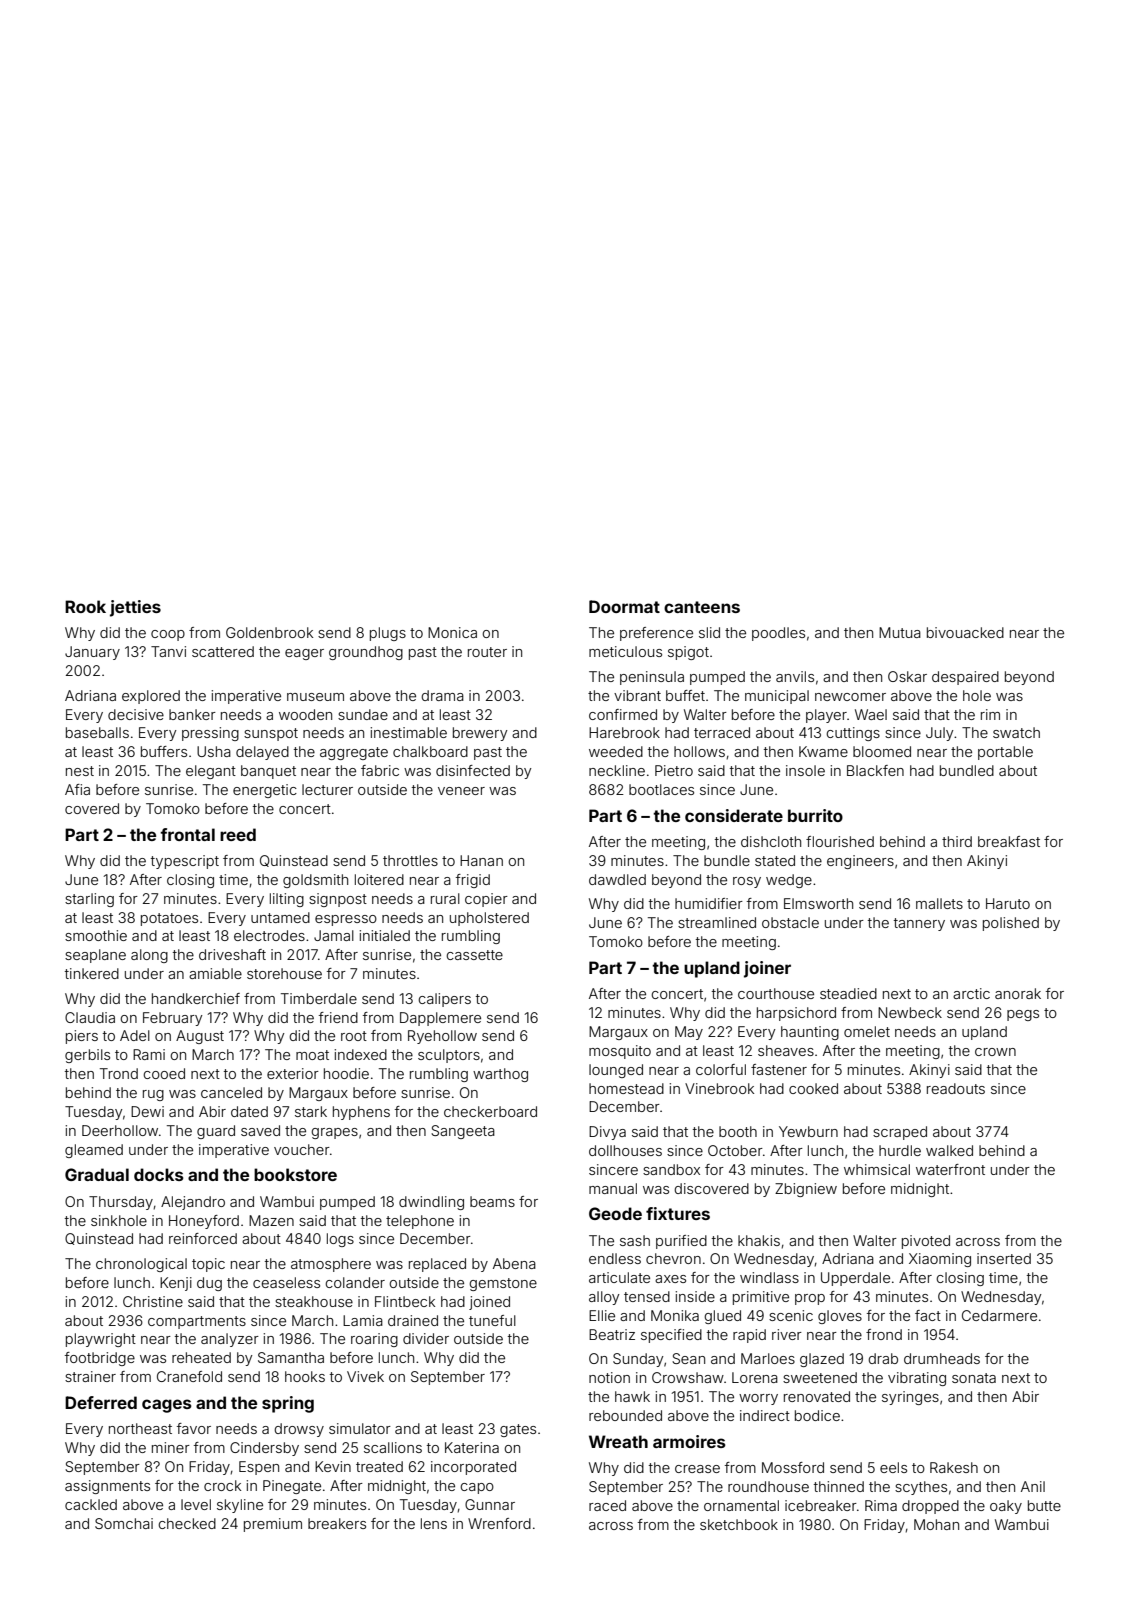  Describe the element at coordinates (151, 697) in the page. I see `explored` at that location.
